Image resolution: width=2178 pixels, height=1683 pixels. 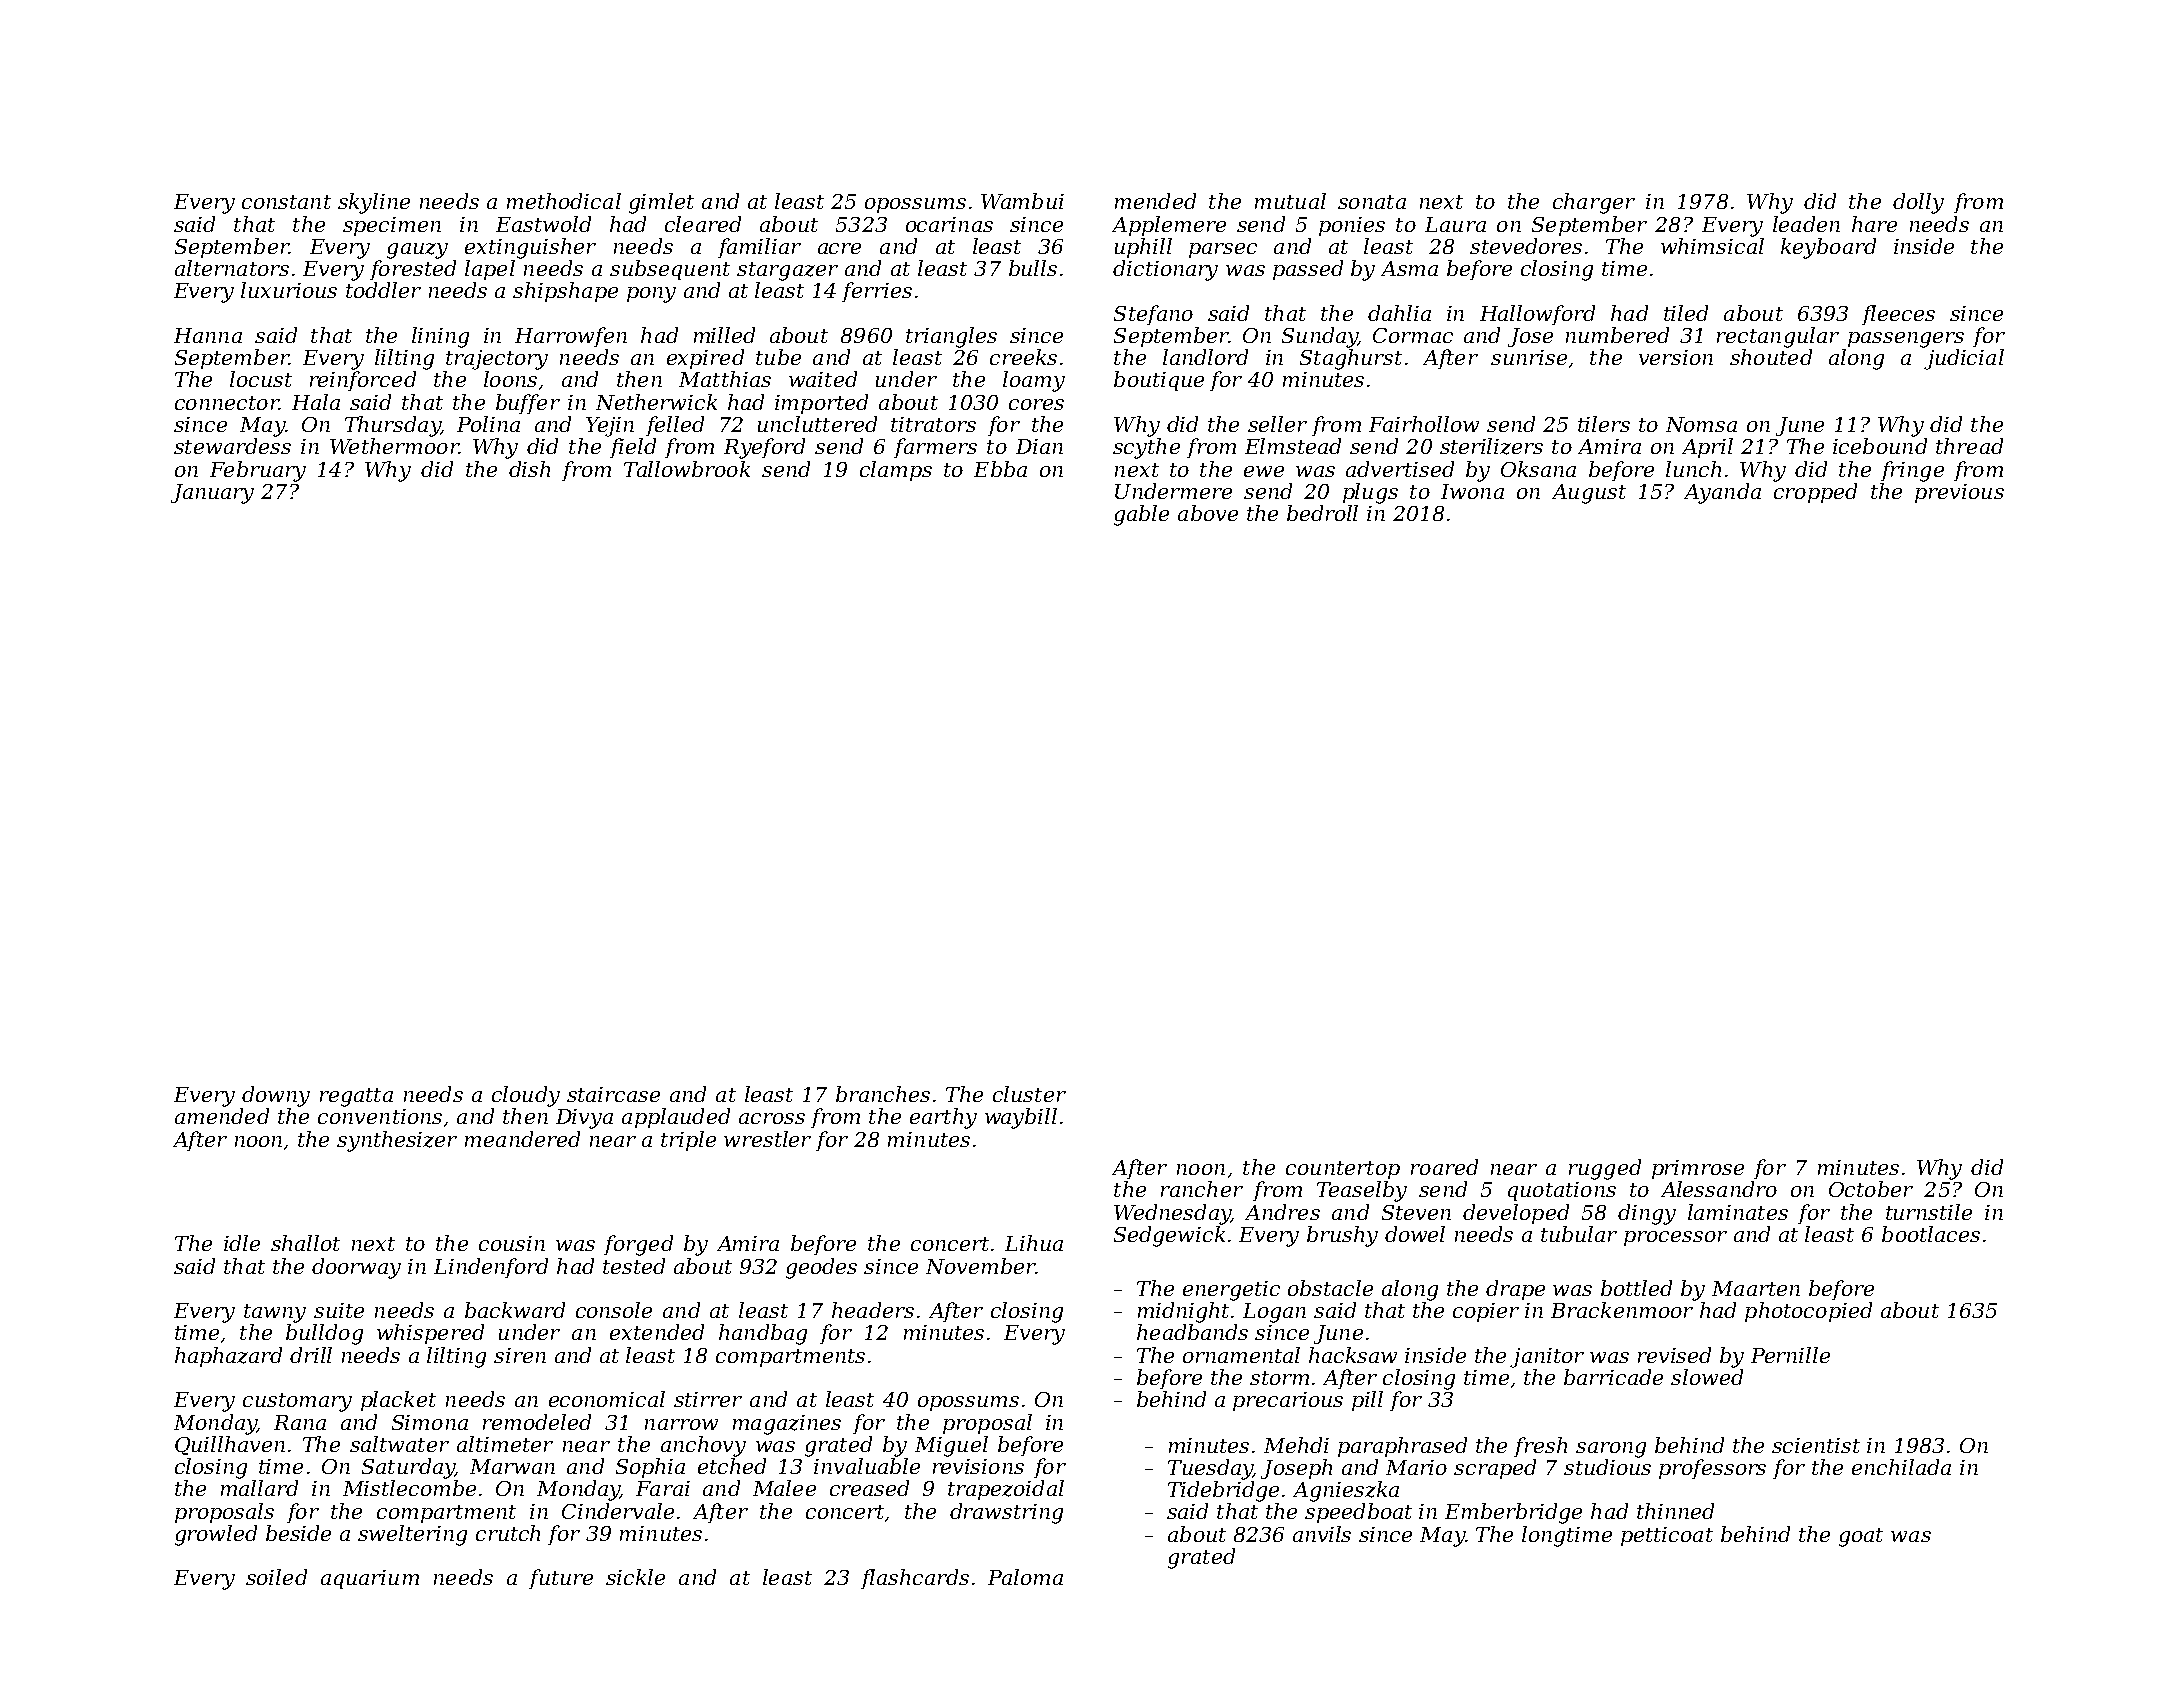 I want to click on loamy, so click(x=1034, y=381).
